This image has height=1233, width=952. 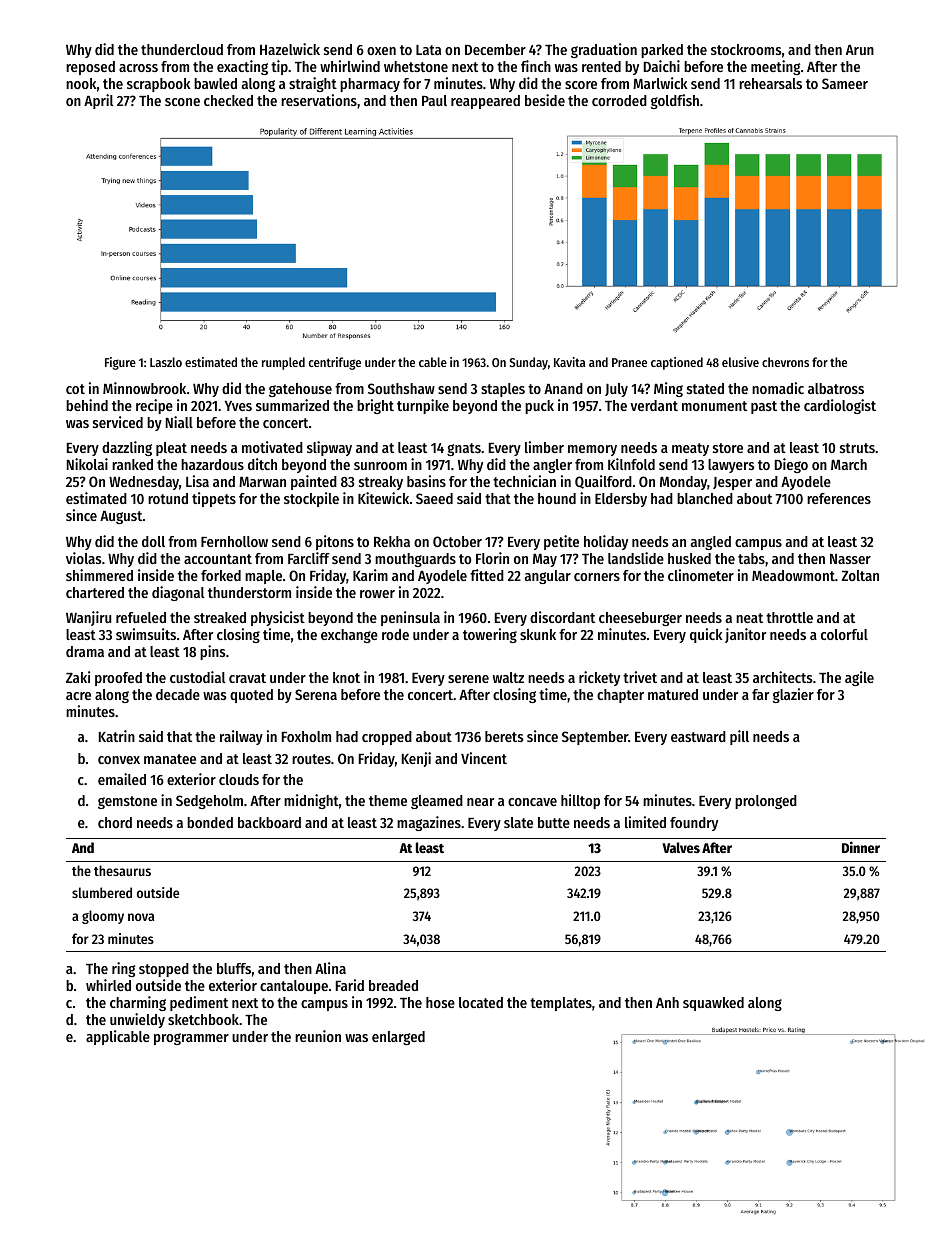 I want to click on bonded, so click(x=210, y=822).
